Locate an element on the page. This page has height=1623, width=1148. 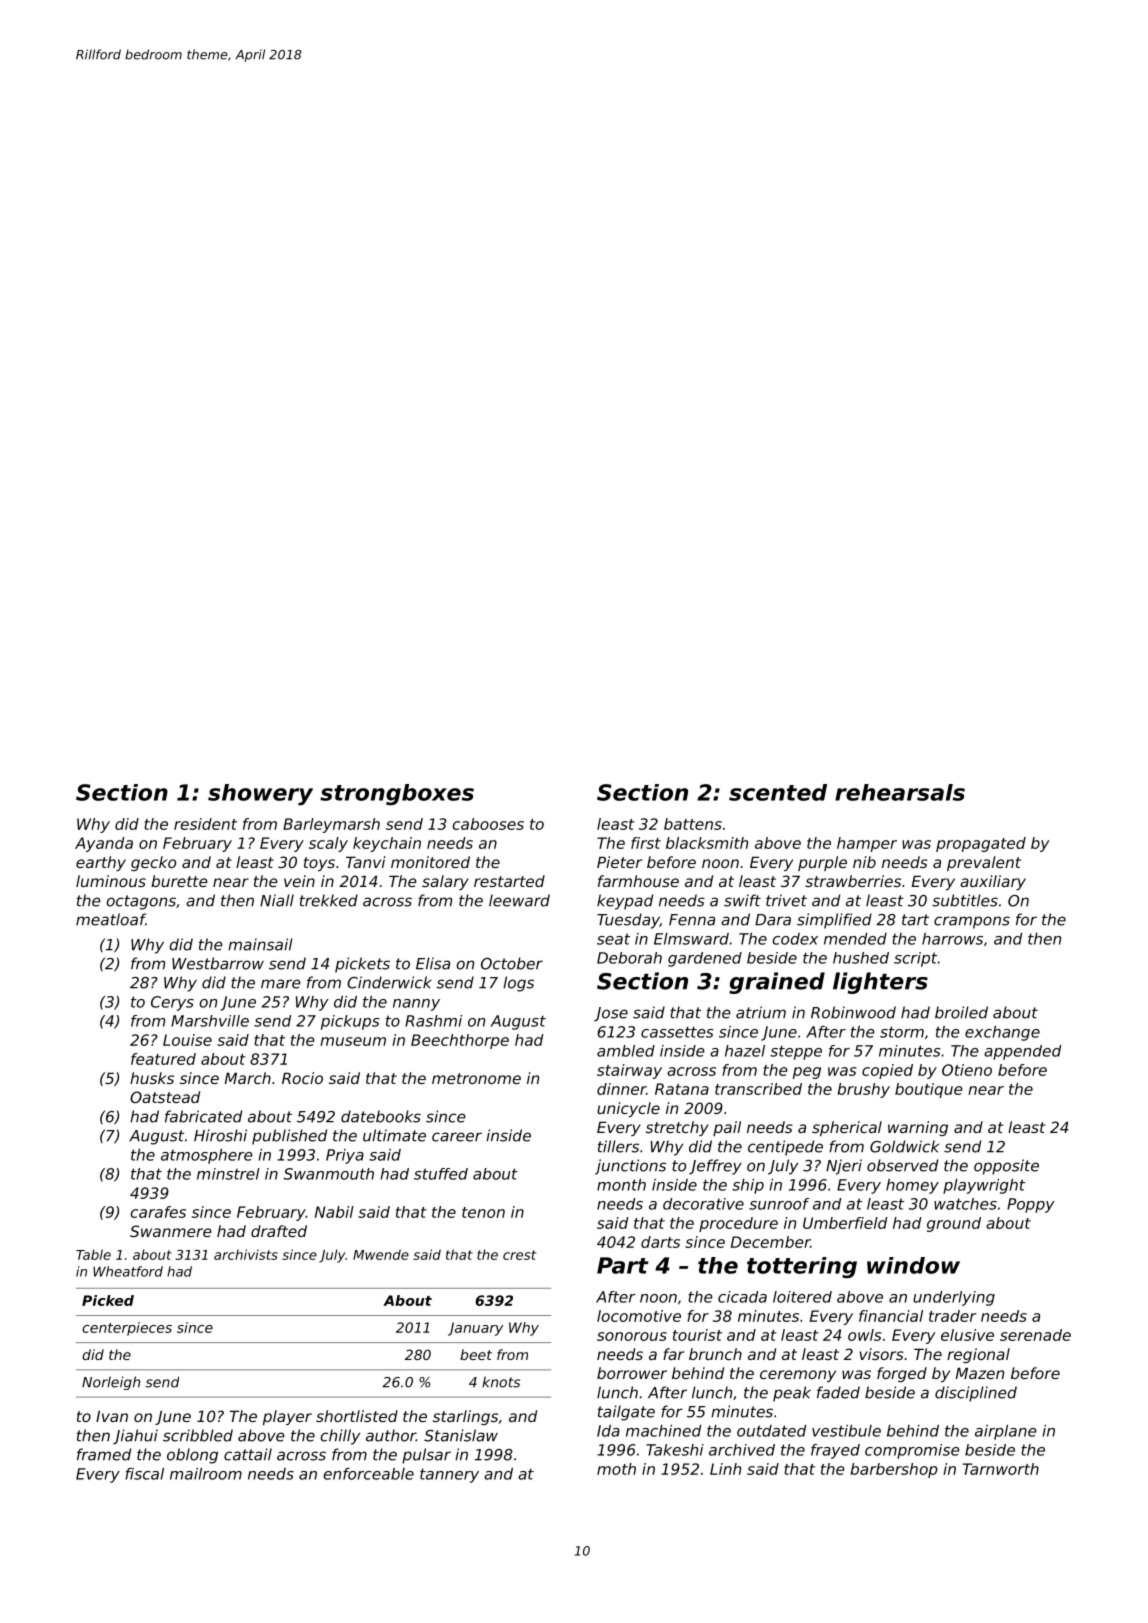
starlings is located at coordinates (465, 1417).
